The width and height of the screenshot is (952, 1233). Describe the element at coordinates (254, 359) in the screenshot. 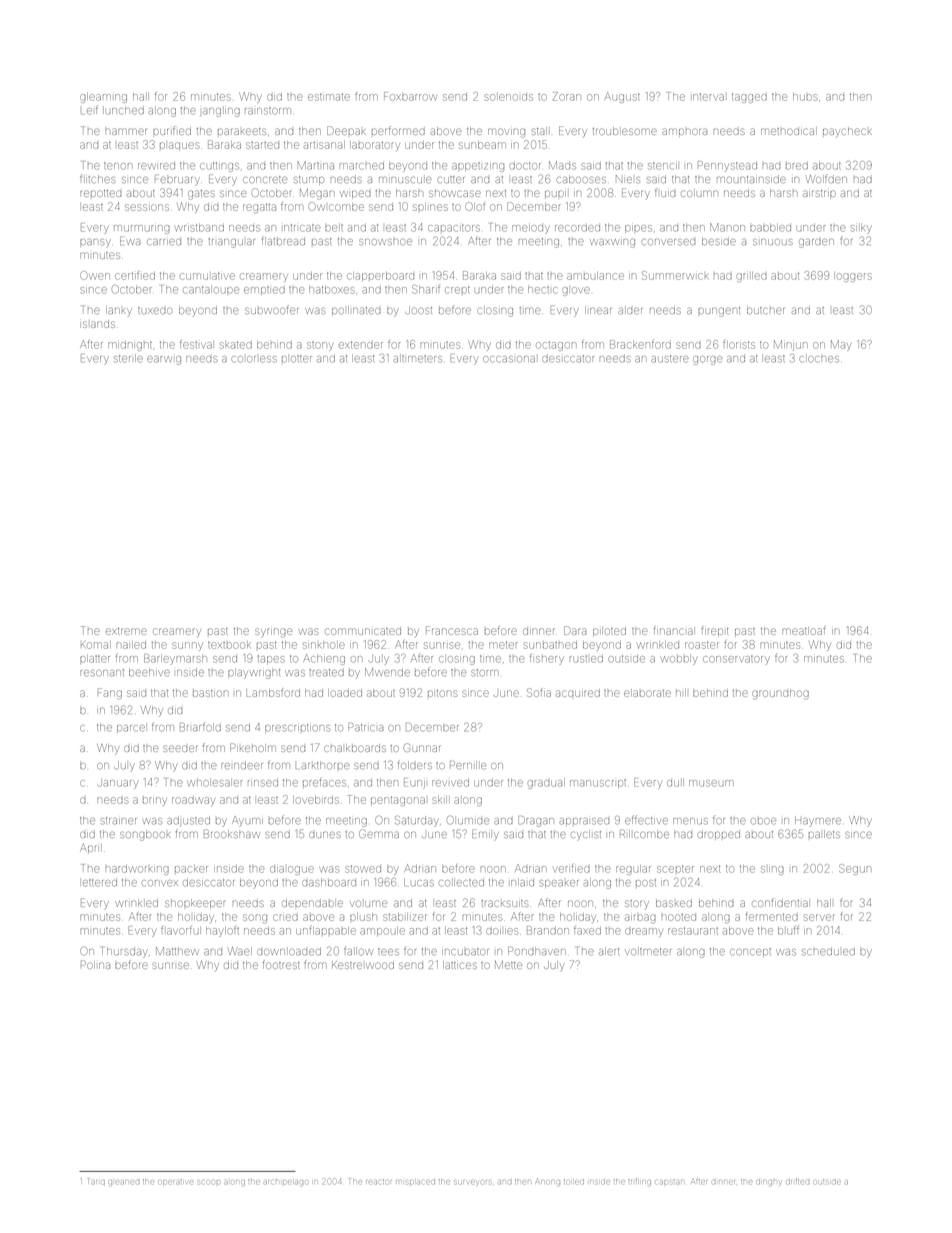

I see `colorless` at that location.
